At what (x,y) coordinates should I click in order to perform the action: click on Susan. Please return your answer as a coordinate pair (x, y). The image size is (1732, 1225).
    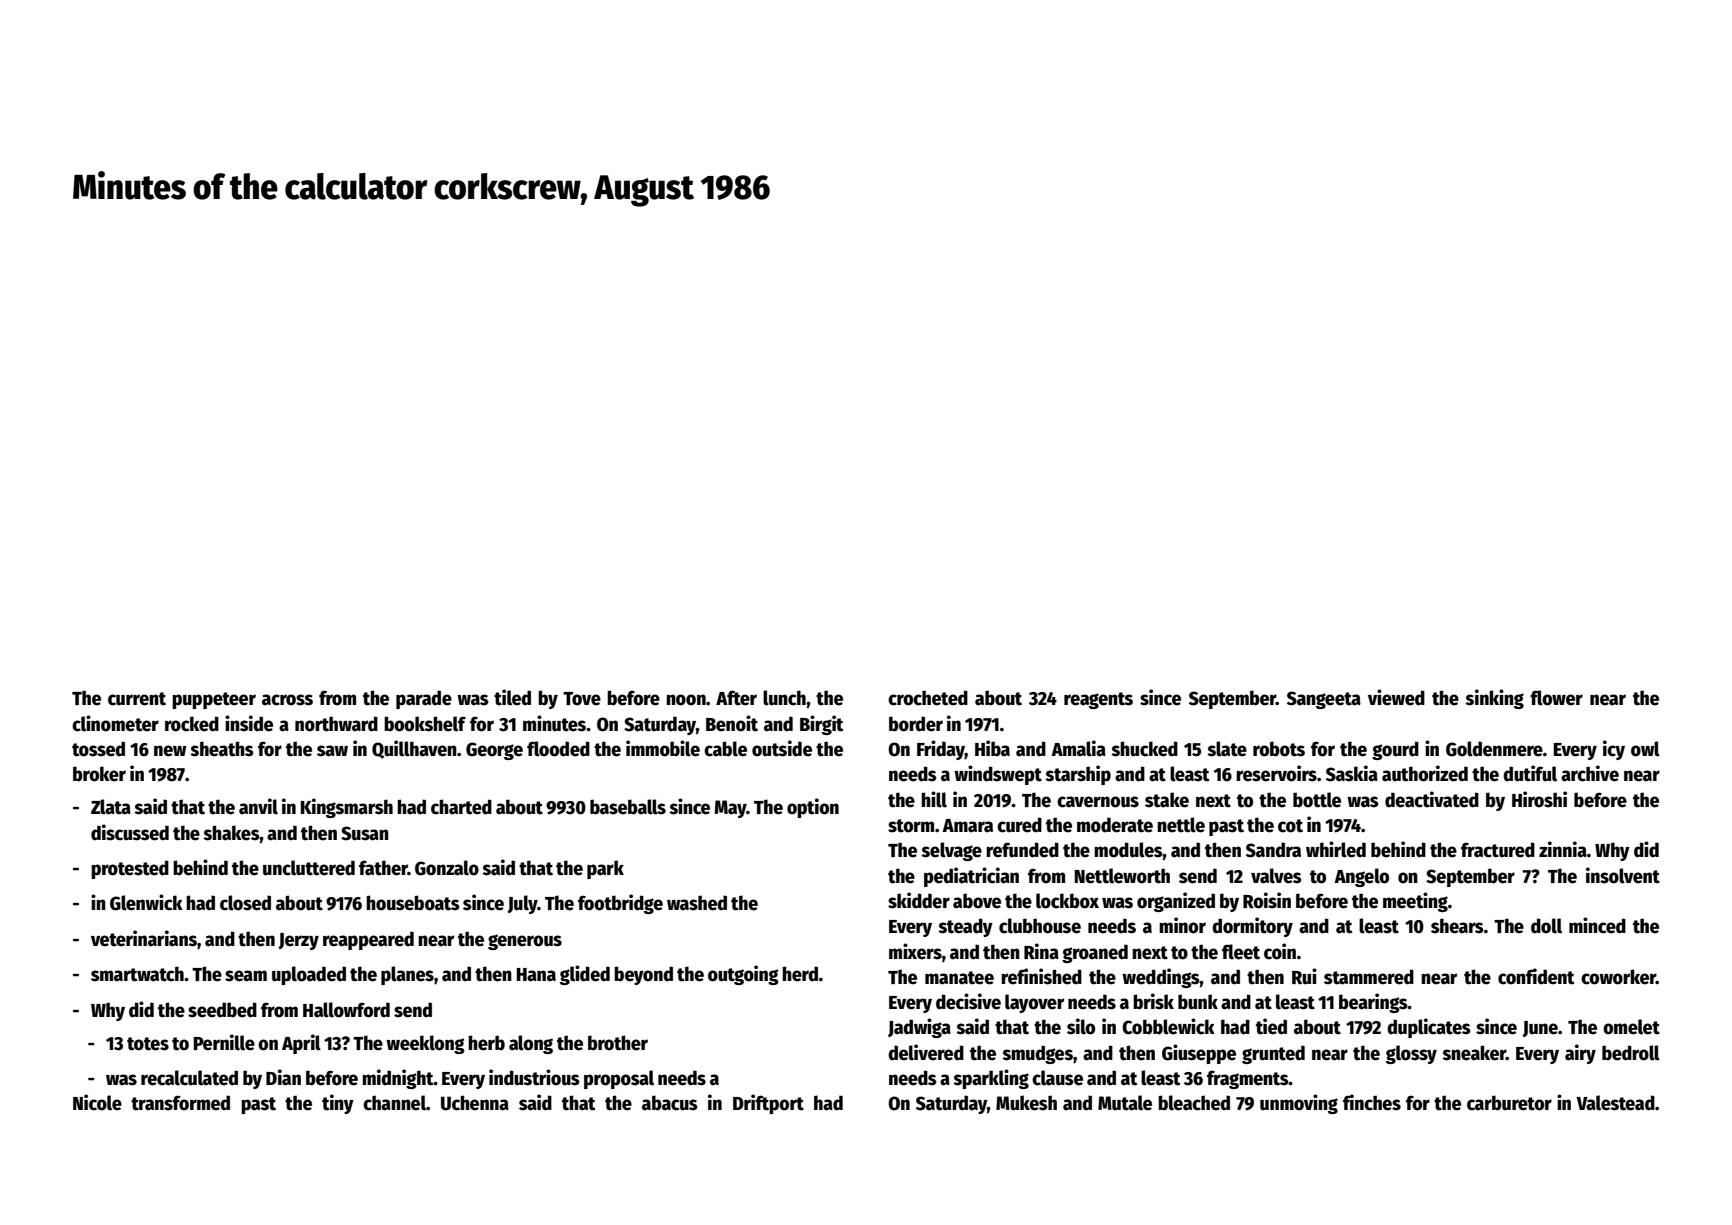
    Looking at the image, I should click on (365, 833).
